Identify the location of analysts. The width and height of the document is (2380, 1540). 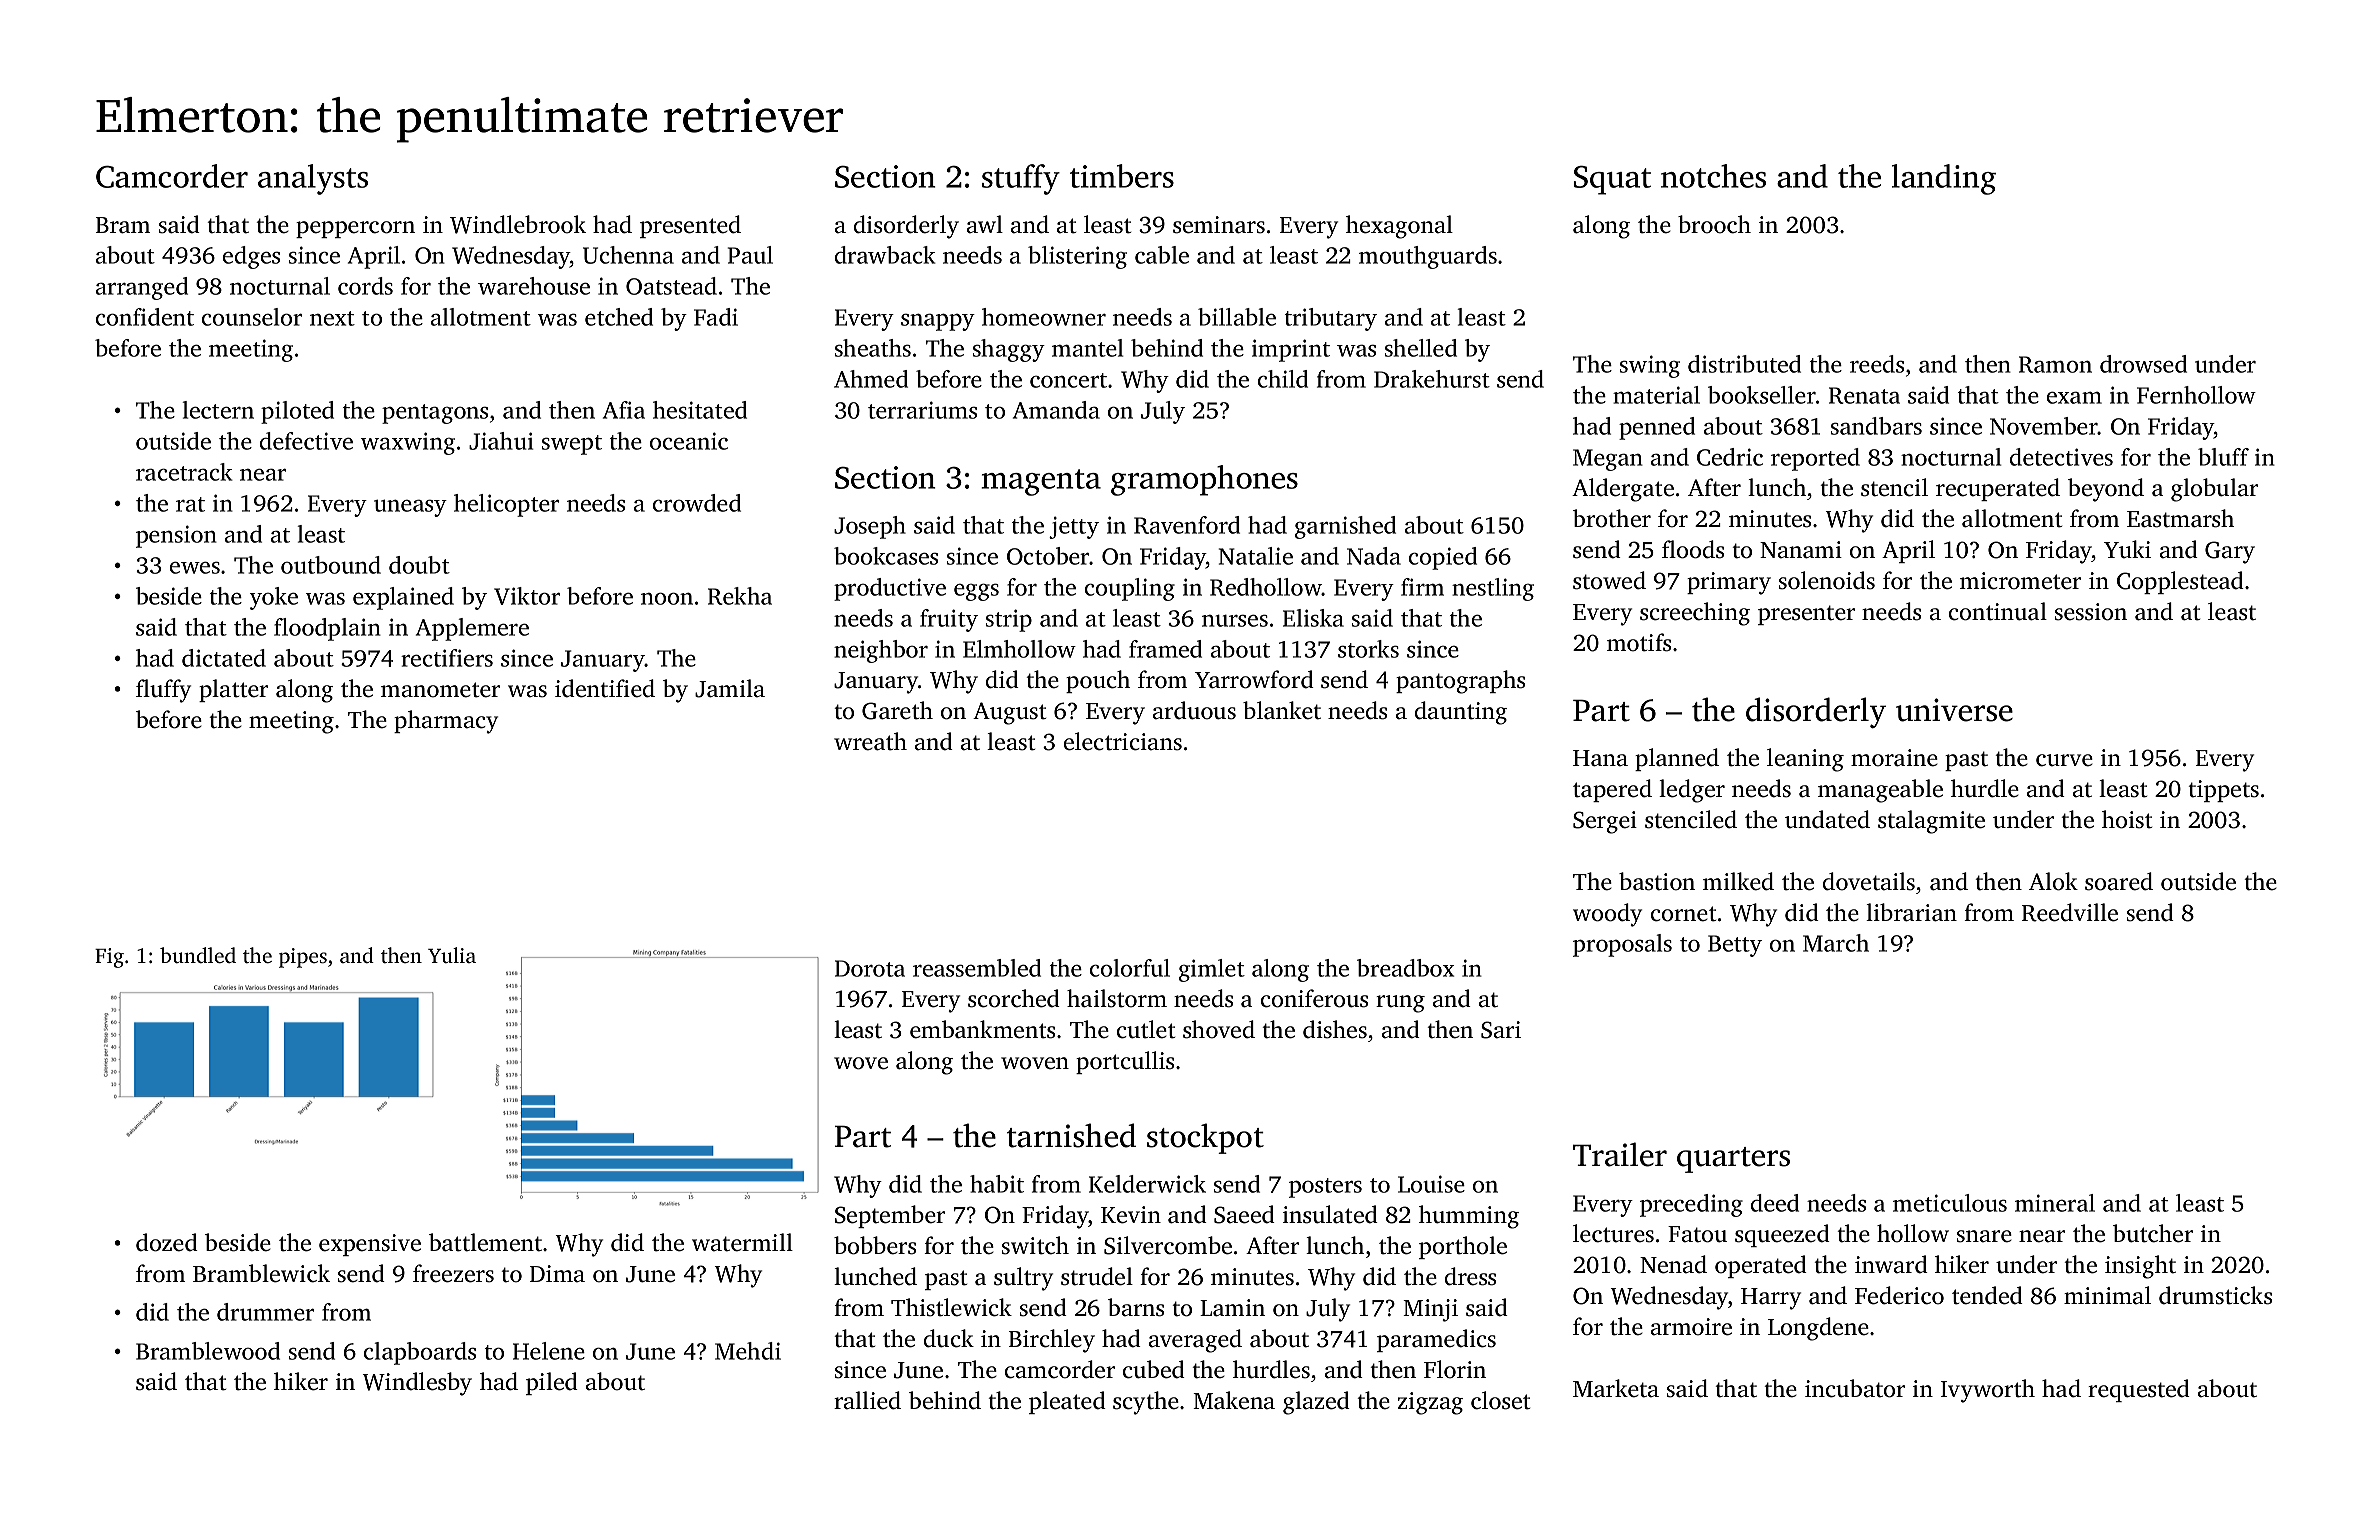
(313, 179).
